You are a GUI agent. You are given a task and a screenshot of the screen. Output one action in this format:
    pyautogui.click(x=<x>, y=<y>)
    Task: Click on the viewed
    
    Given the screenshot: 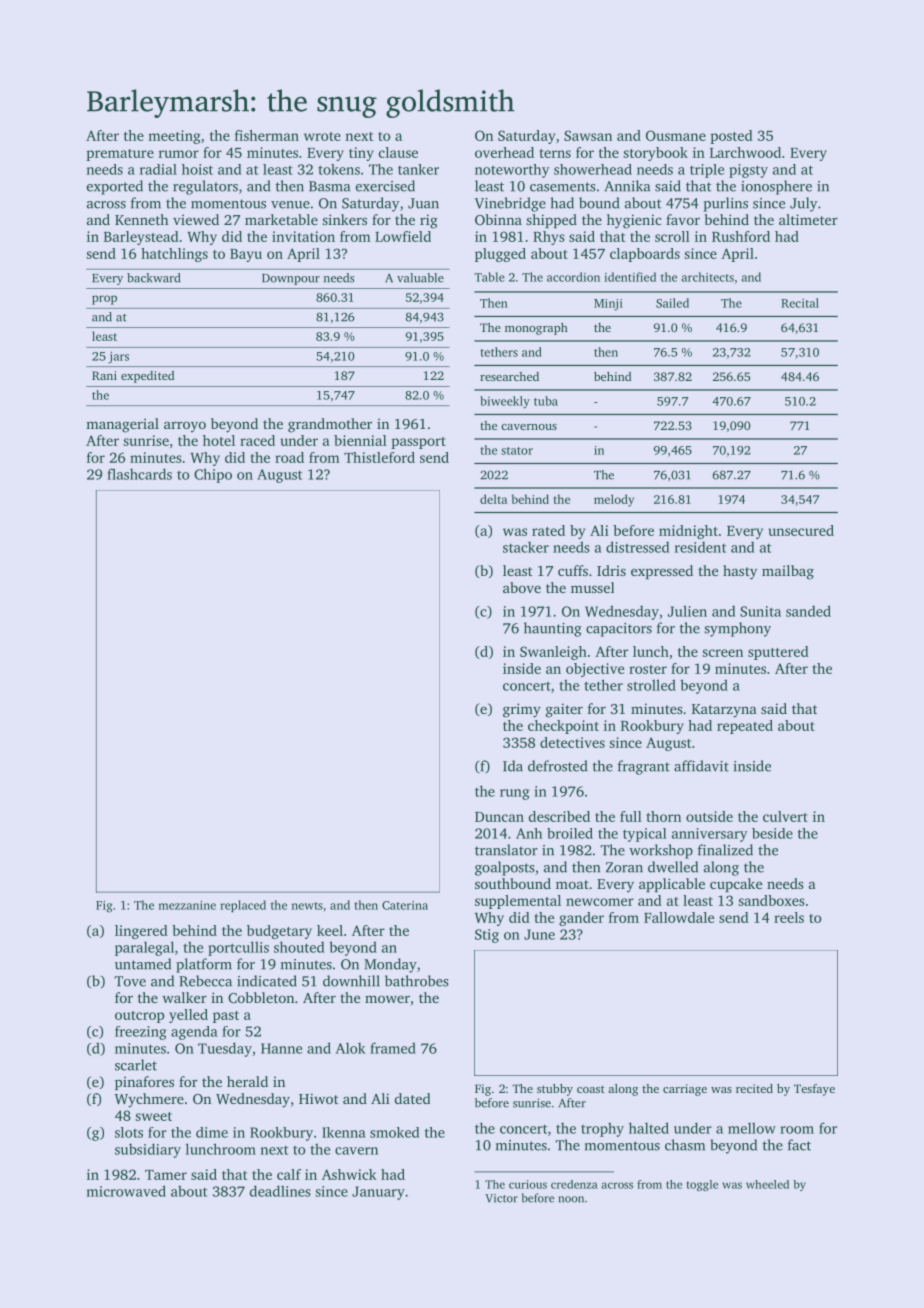 What is the action you would take?
    pyautogui.click(x=196, y=219)
